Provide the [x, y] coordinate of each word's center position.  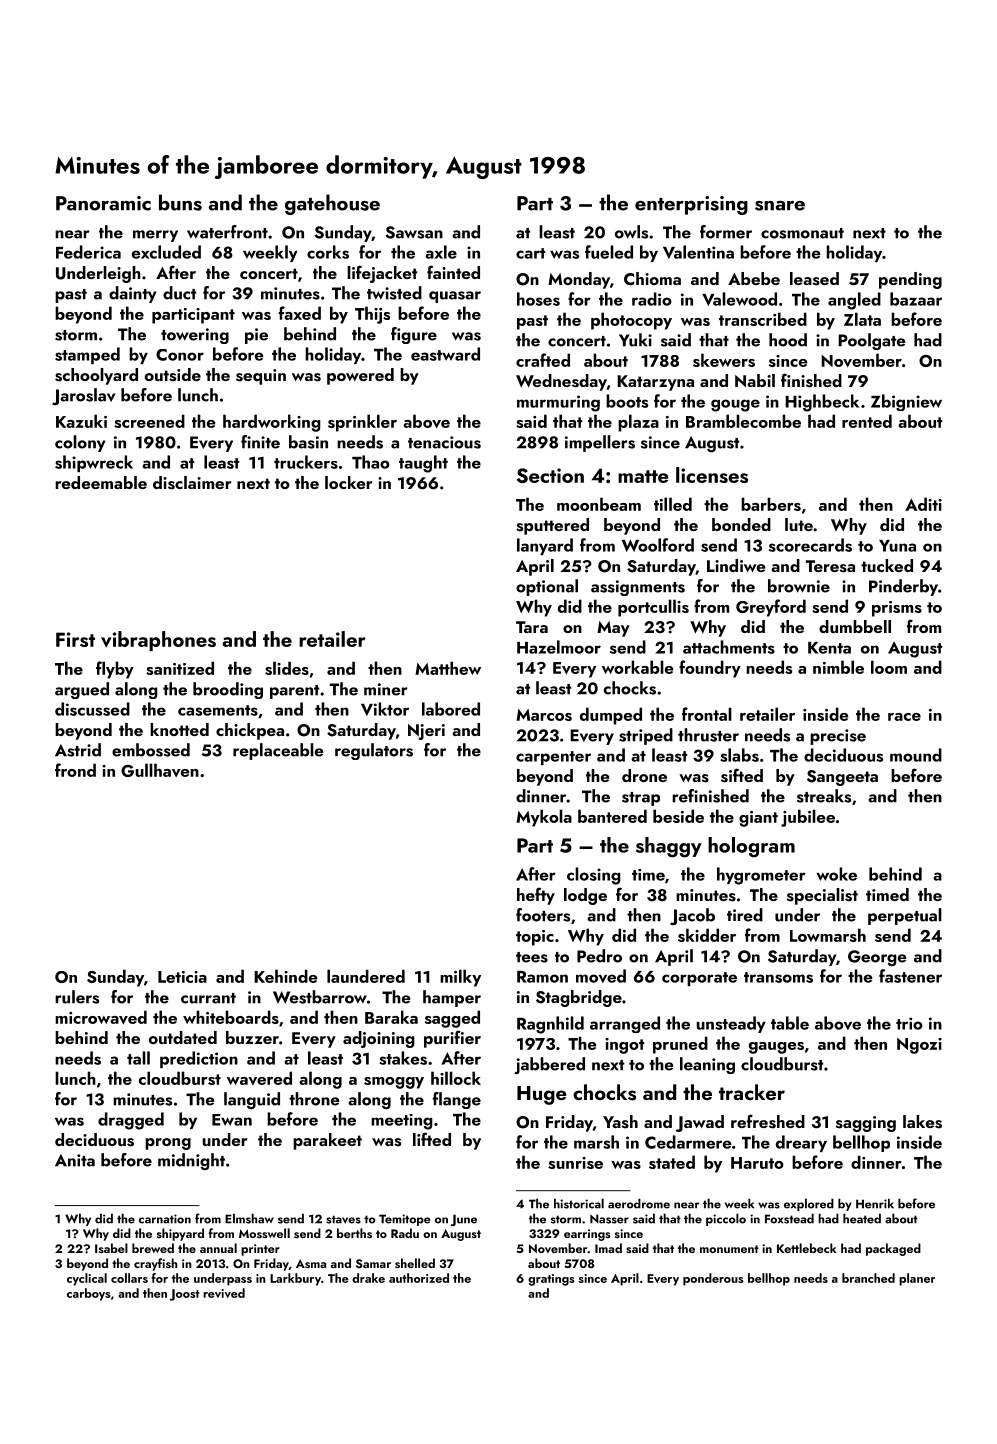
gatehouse [332, 204]
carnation [165, 1219]
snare [780, 206]
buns [180, 202]
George [877, 958]
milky [460, 978]
